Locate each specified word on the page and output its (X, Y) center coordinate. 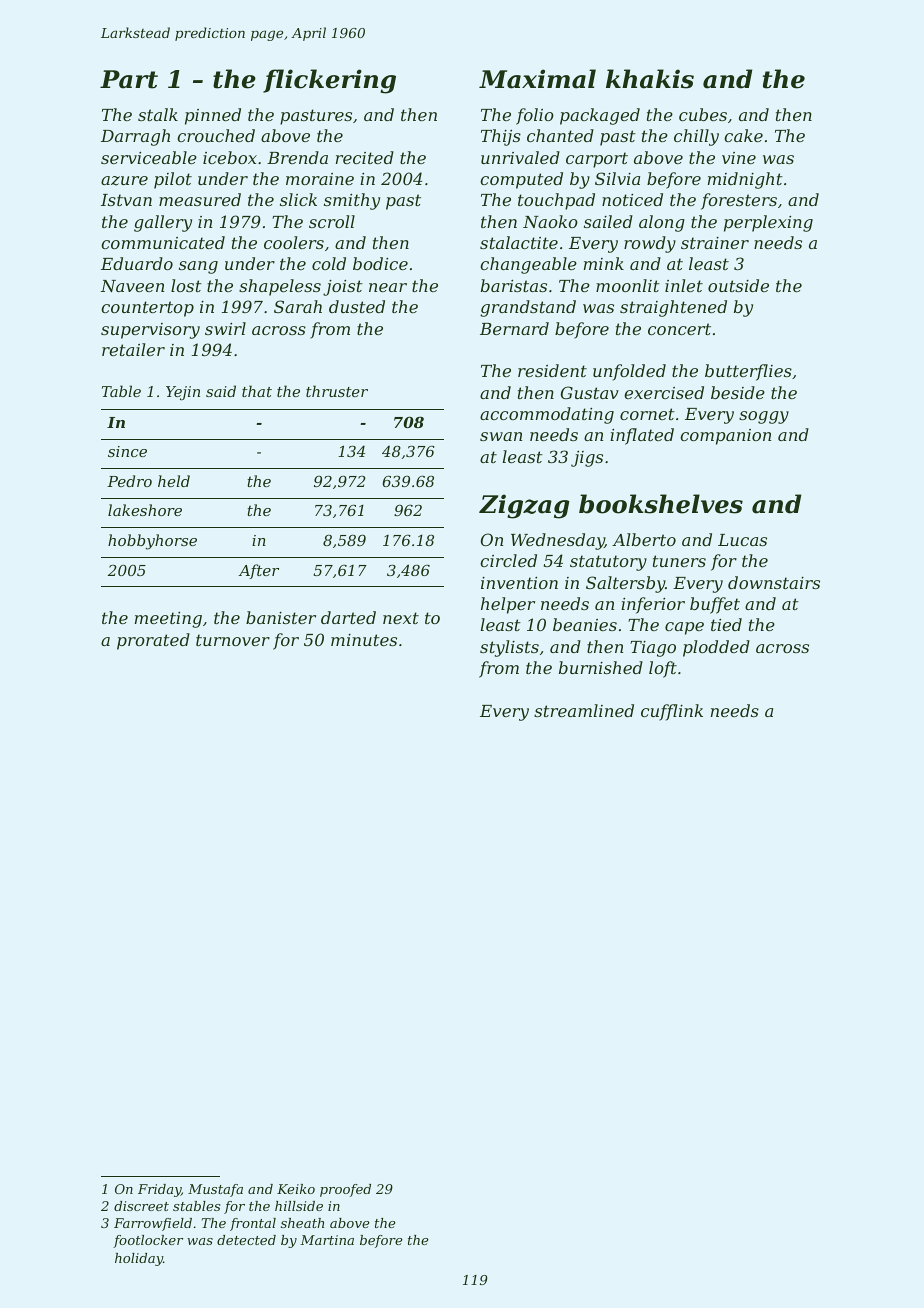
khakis (650, 79)
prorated (153, 641)
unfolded (629, 372)
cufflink (672, 712)
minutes (364, 640)
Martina (327, 1240)
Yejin (183, 393)
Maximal (537, 79)
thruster (337, 391)
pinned (213, 116)
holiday (139, 1259)
